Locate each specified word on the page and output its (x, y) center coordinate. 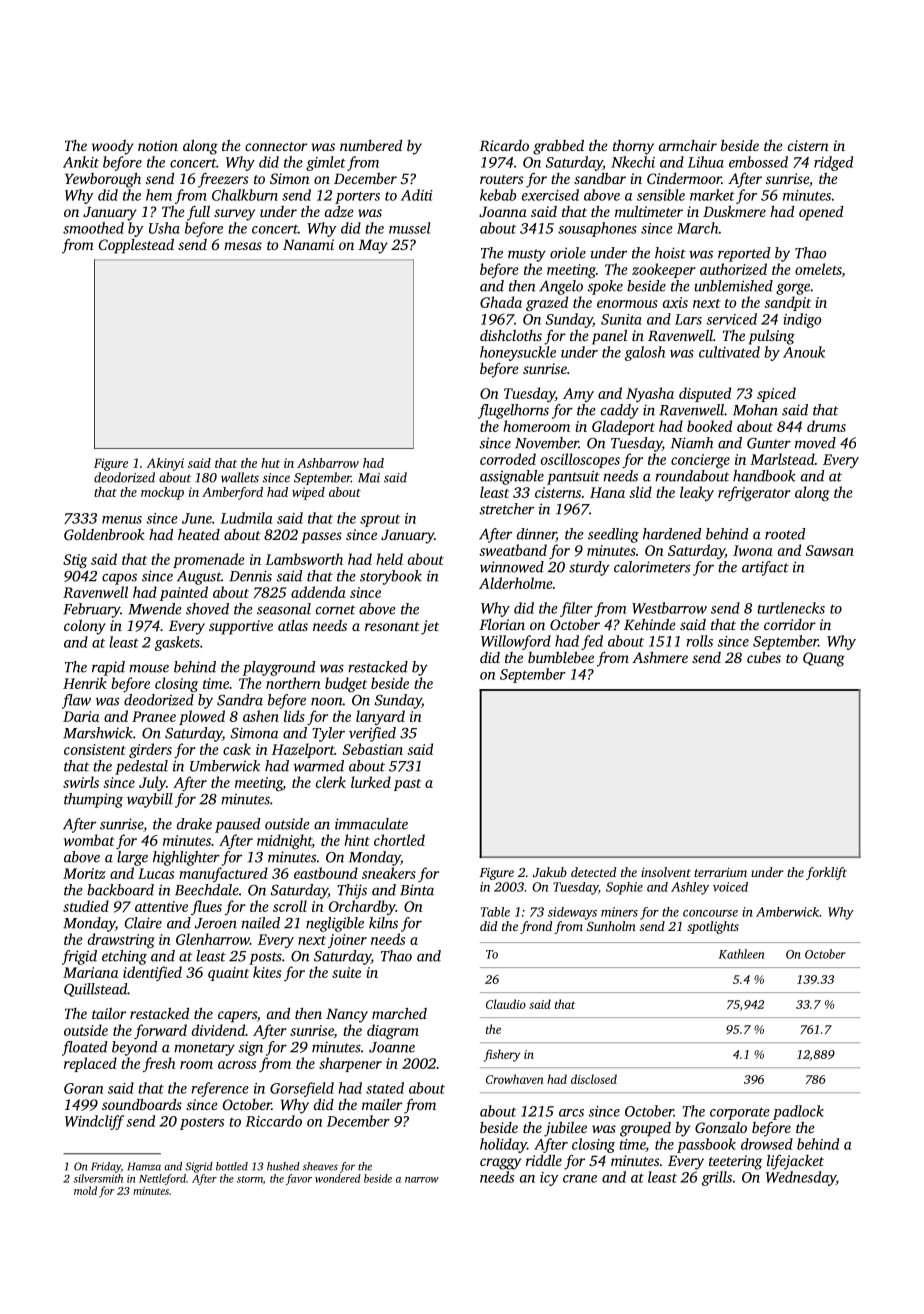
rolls (699, 641)
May (373, 246)
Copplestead (136, 246)
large (132, 858)
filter (576, 609)
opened (821, 213)
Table (495, 912)
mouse (149, 668)
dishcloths (511, 335)
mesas (243, 246)
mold (85, 1190)
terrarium (720, 872)
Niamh (692, 443)
